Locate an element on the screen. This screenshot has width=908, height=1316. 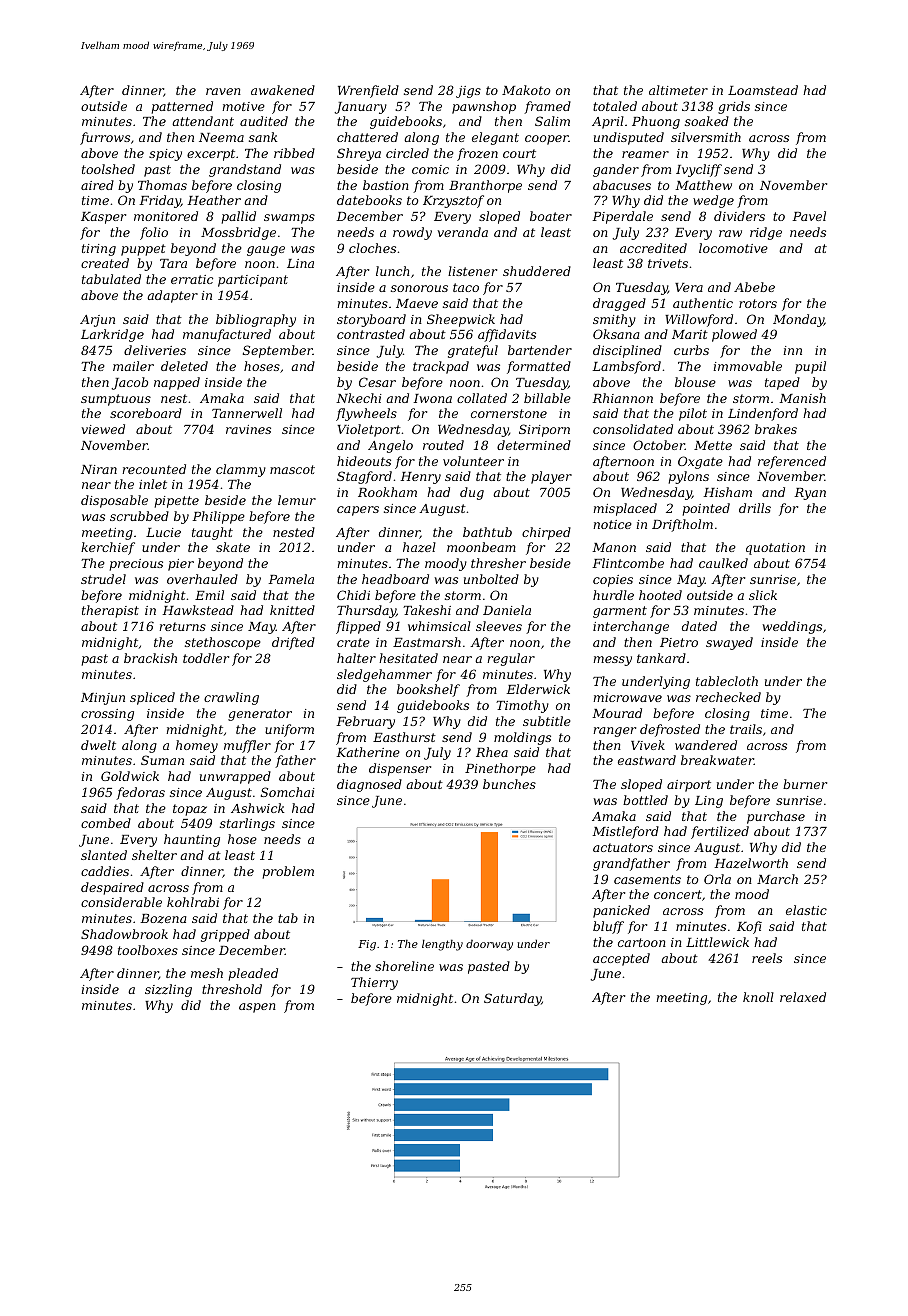
rechecked is located at coordinates (728, 697).
